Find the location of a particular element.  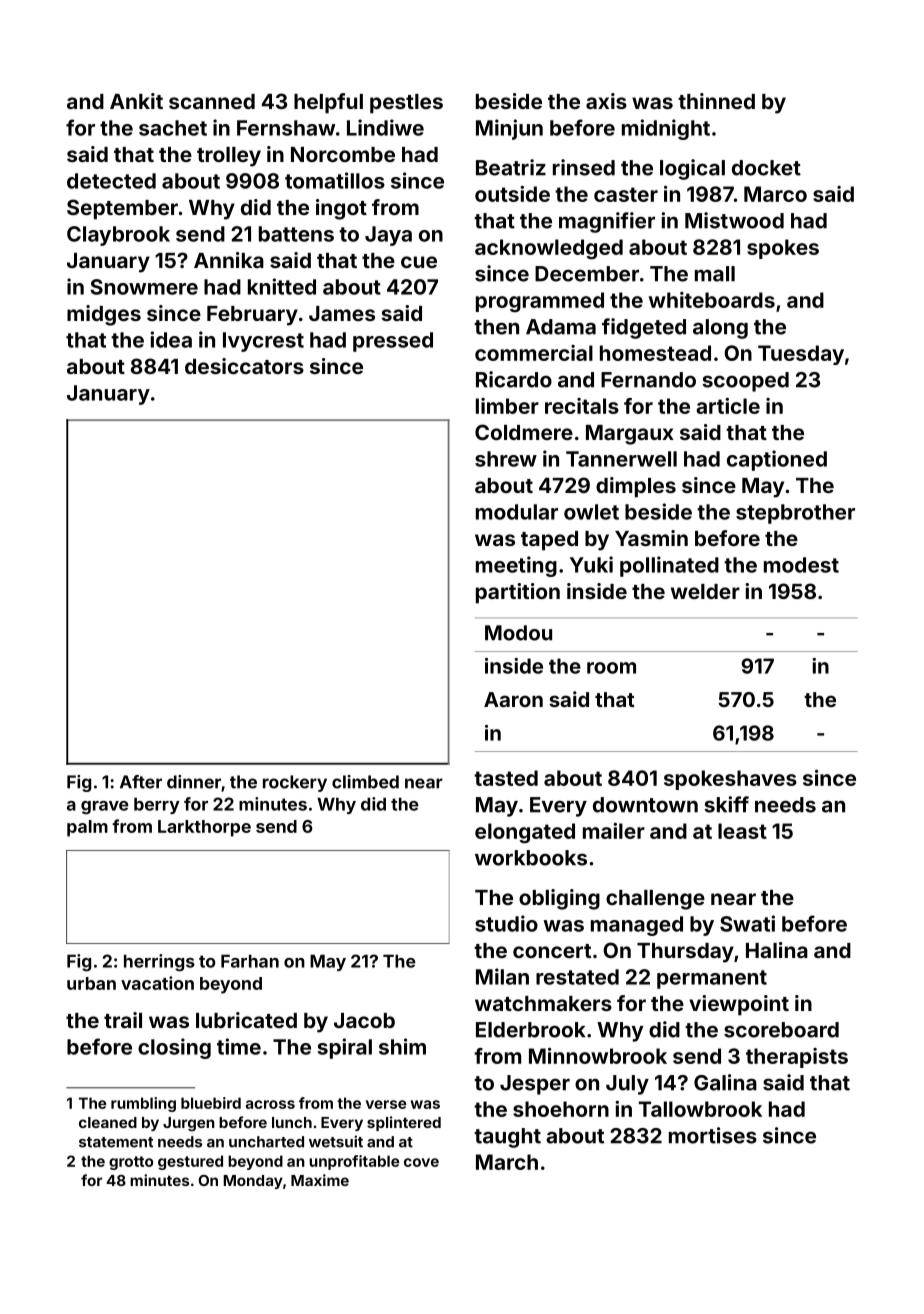

desiccators is located at coordinates (244, 366).
